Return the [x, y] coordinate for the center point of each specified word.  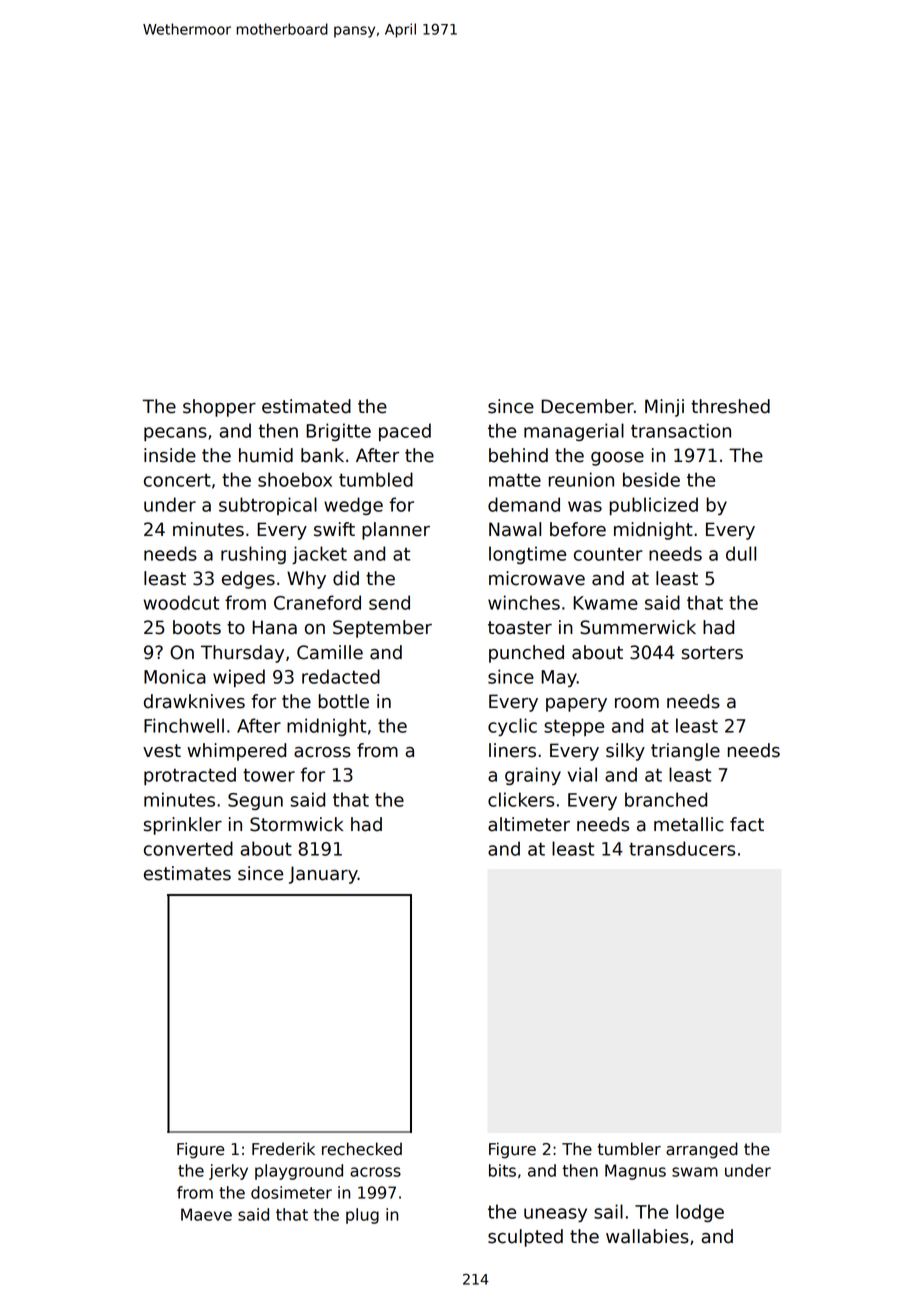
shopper [219, 408]
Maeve [206, 1214]
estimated [306, 406]
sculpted [525, 1238]
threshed [730, 406]
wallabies [647, 1236]
